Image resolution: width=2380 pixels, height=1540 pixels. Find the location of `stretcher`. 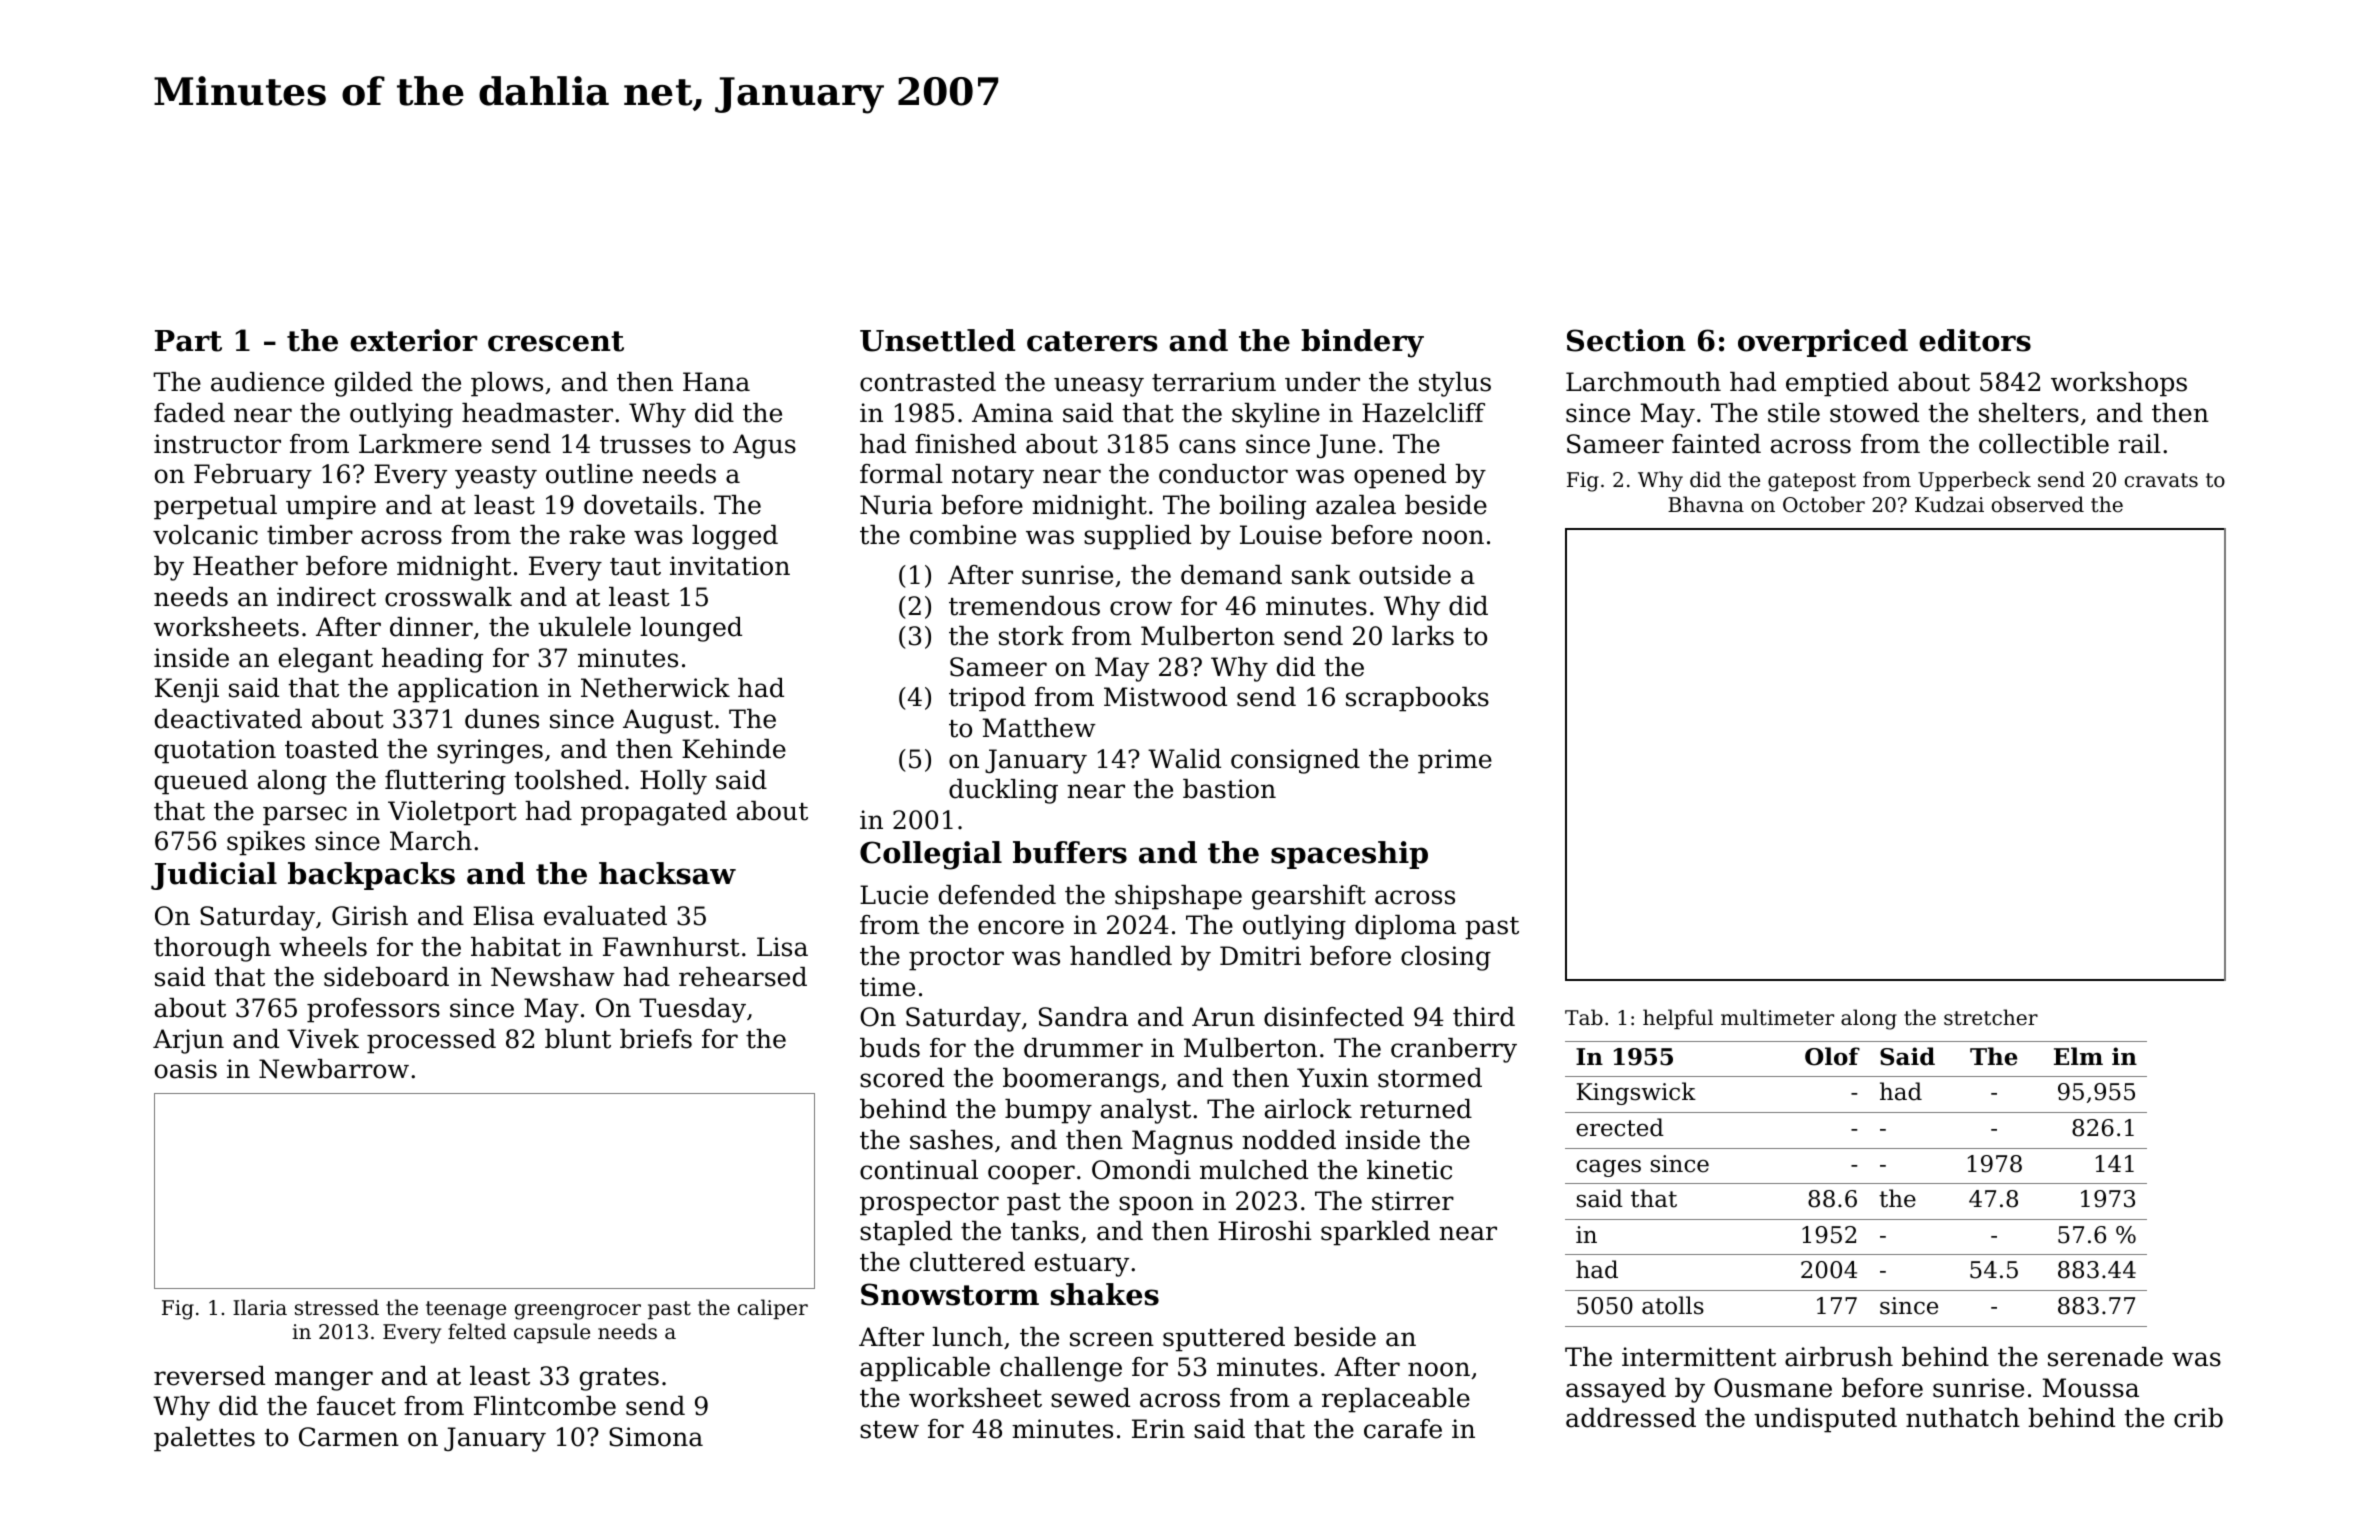

stretcher is located at coordinates (1991, 1017).
